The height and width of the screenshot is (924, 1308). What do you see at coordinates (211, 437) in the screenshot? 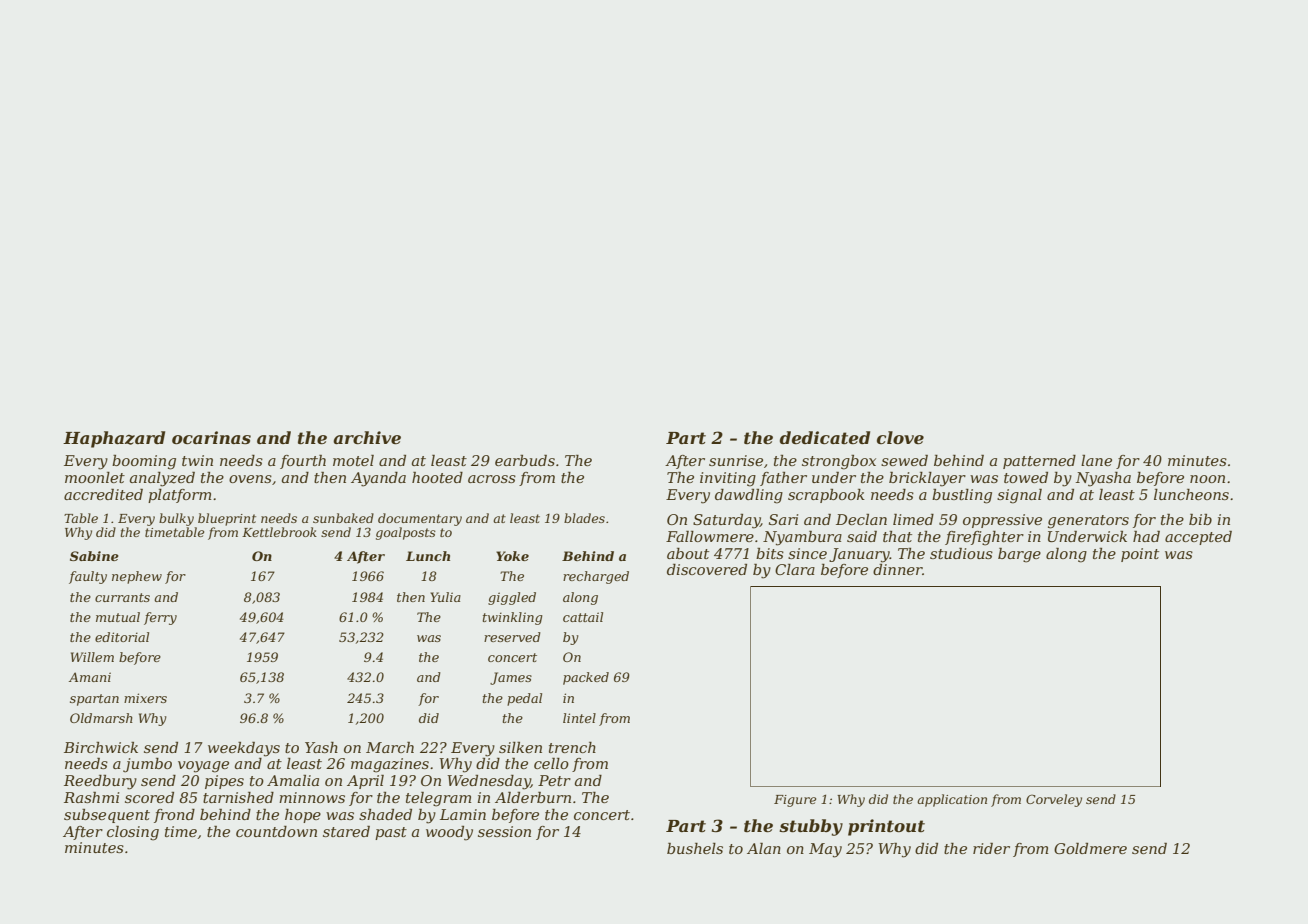
I see `ocarinas` at bounding box center [211, 437].
